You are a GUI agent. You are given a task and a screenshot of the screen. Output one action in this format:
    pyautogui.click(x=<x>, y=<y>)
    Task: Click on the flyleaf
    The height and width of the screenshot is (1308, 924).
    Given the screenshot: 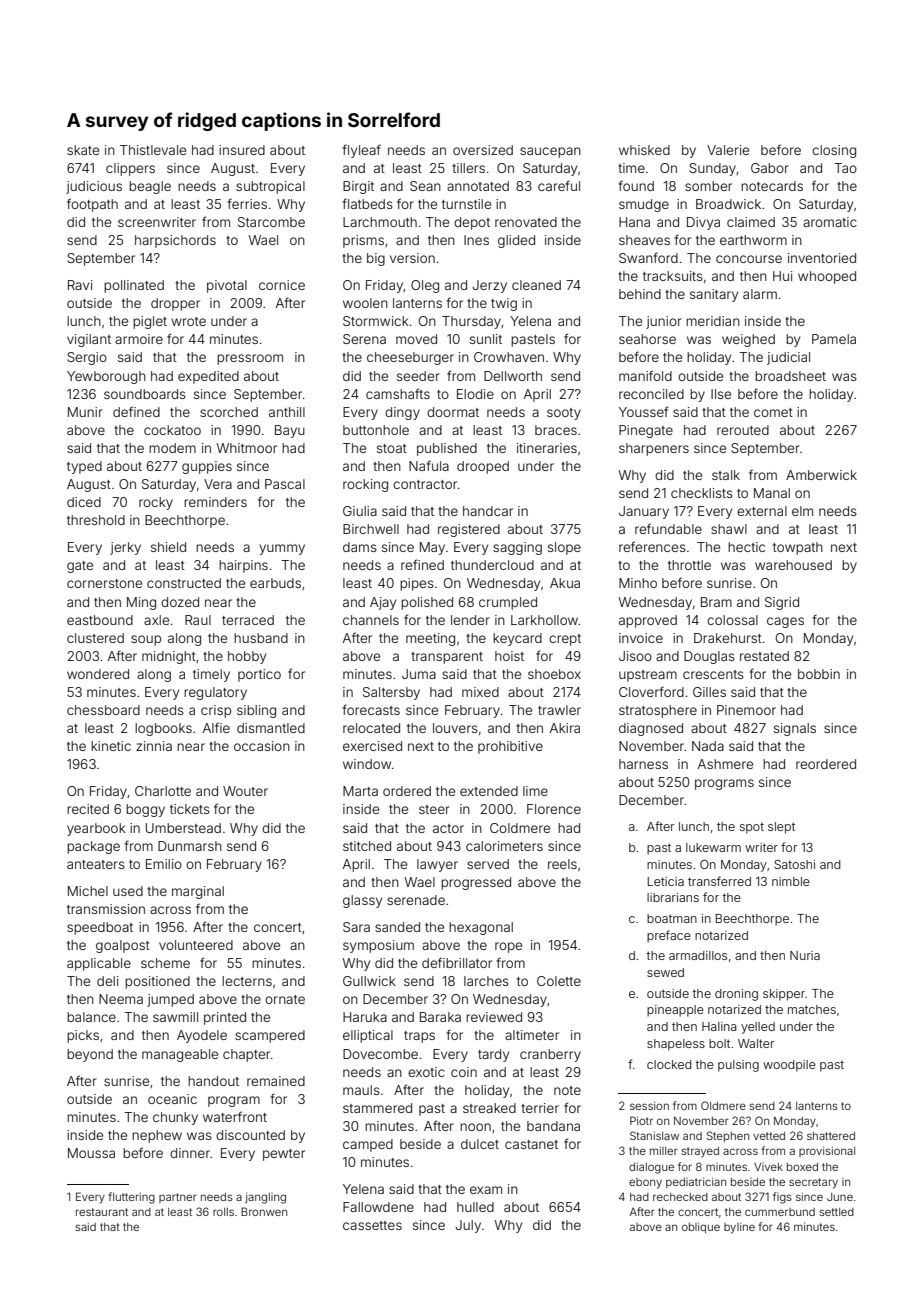 What is the action you would take?
    pyautogui.click(x=361, y=151)
